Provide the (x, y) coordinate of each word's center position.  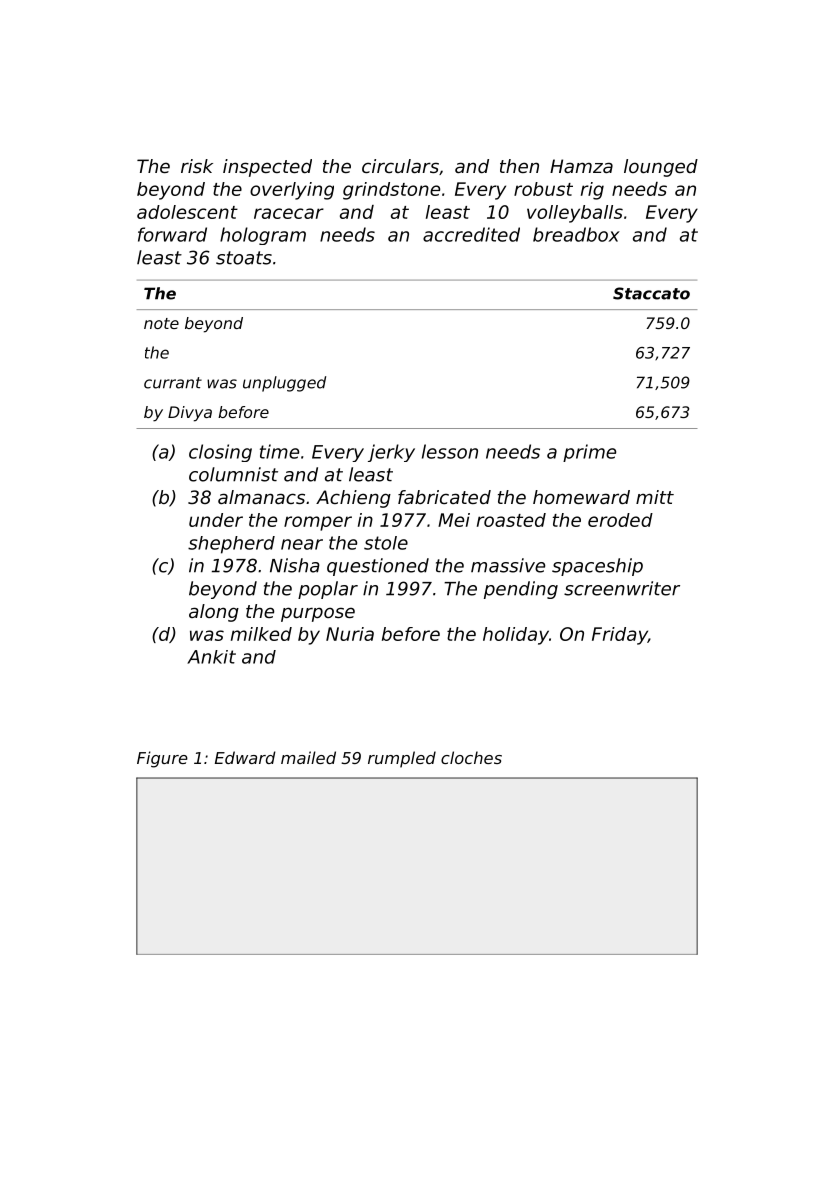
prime (589, 453)
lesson (450, 451)
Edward (245, 757)
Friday (620, 636)
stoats (244, 258)
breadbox (576, 234)
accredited (471, 234)
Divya (190, 414)
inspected (267, 168)
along (214, 613)
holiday (516, 636)
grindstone (391, 191)
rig (592, 191)
